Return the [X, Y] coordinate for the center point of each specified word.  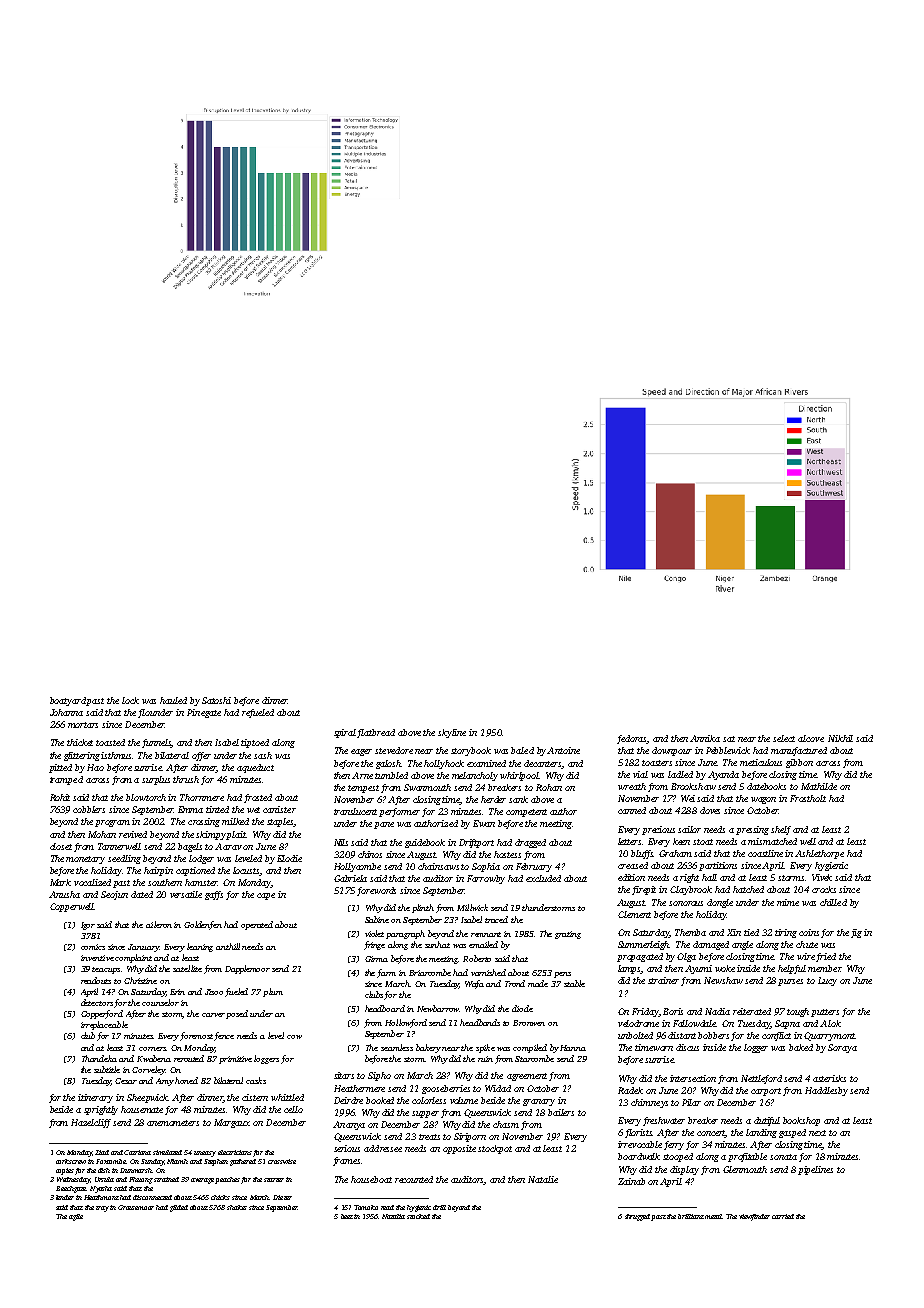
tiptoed [255, 743]
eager [361, 752]
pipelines [815, 1170]
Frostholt [808, 798]
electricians [235, 1152]
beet [347, 1216]
